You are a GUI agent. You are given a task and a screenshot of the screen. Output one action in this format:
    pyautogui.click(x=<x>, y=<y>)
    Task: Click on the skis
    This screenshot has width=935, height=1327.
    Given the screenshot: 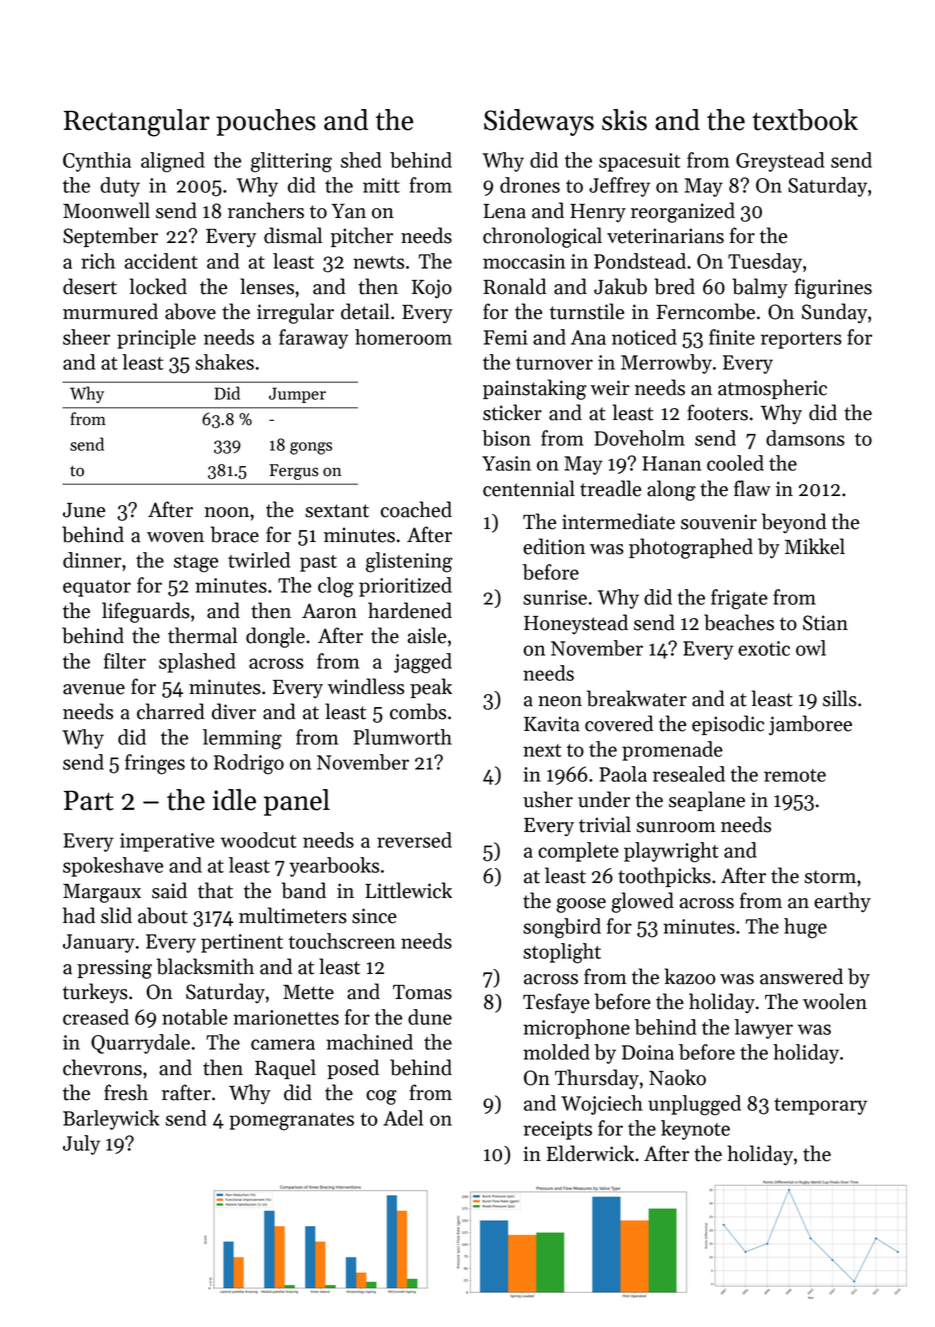 What is the action you would take?
    pyautogui.click(x=624, y=120)
